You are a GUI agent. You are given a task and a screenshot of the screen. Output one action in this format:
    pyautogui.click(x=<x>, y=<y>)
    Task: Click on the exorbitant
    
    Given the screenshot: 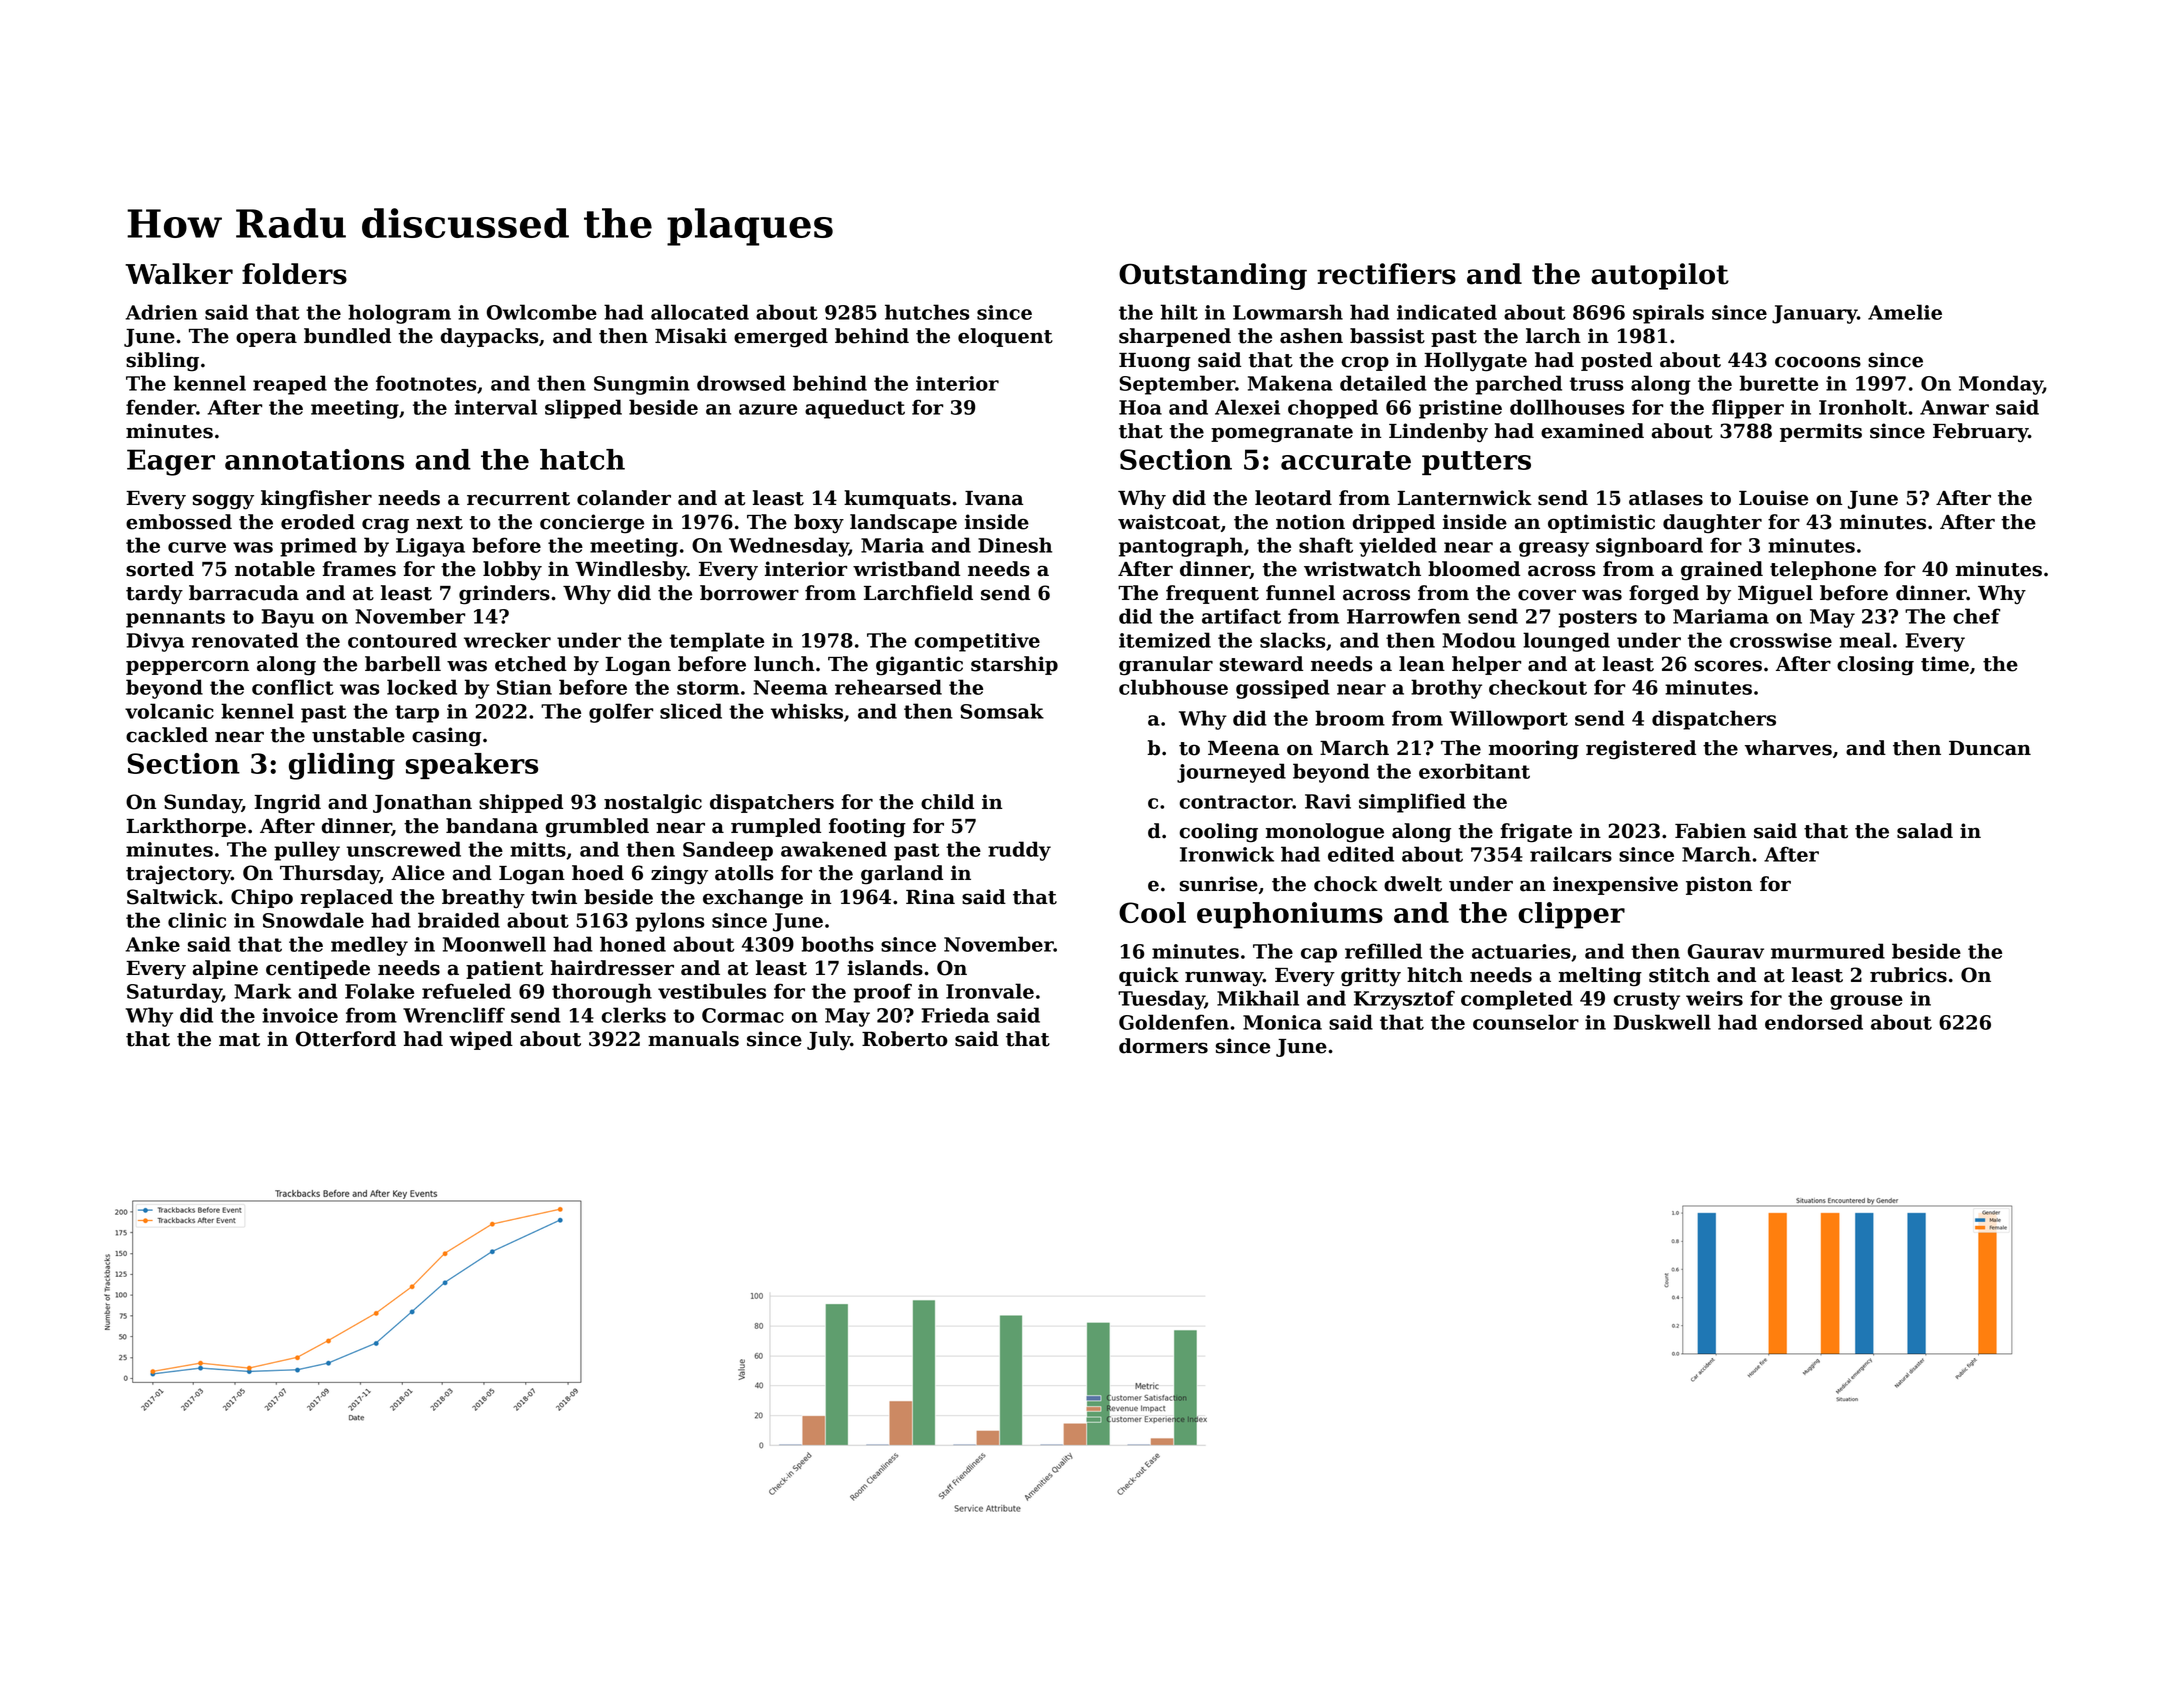 What is the action you would take?
    pyautogui.click(x=1474, y=771)
